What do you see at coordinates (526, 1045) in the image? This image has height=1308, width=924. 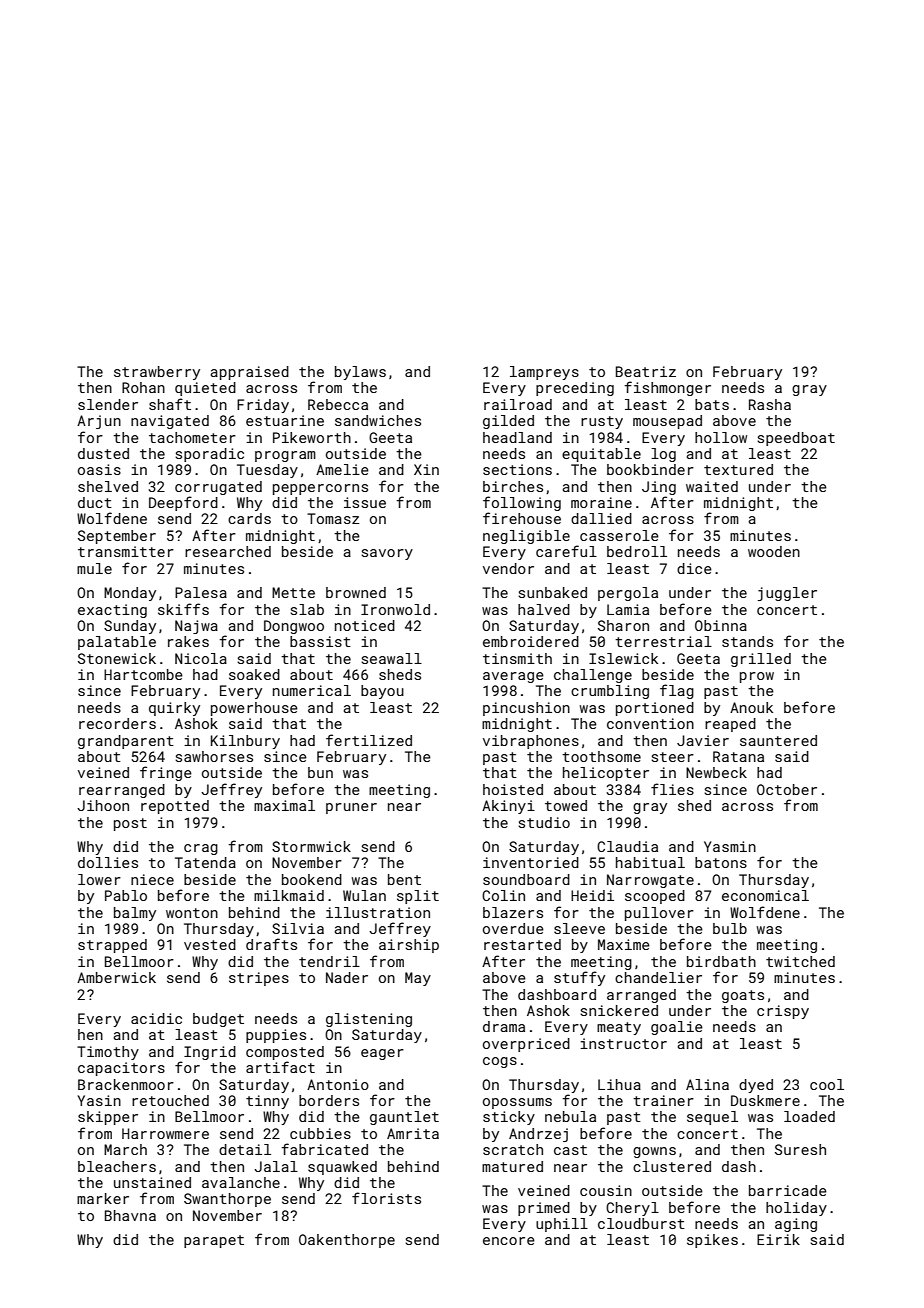 I see `overpriced` at bounding box center [526, 1045].
